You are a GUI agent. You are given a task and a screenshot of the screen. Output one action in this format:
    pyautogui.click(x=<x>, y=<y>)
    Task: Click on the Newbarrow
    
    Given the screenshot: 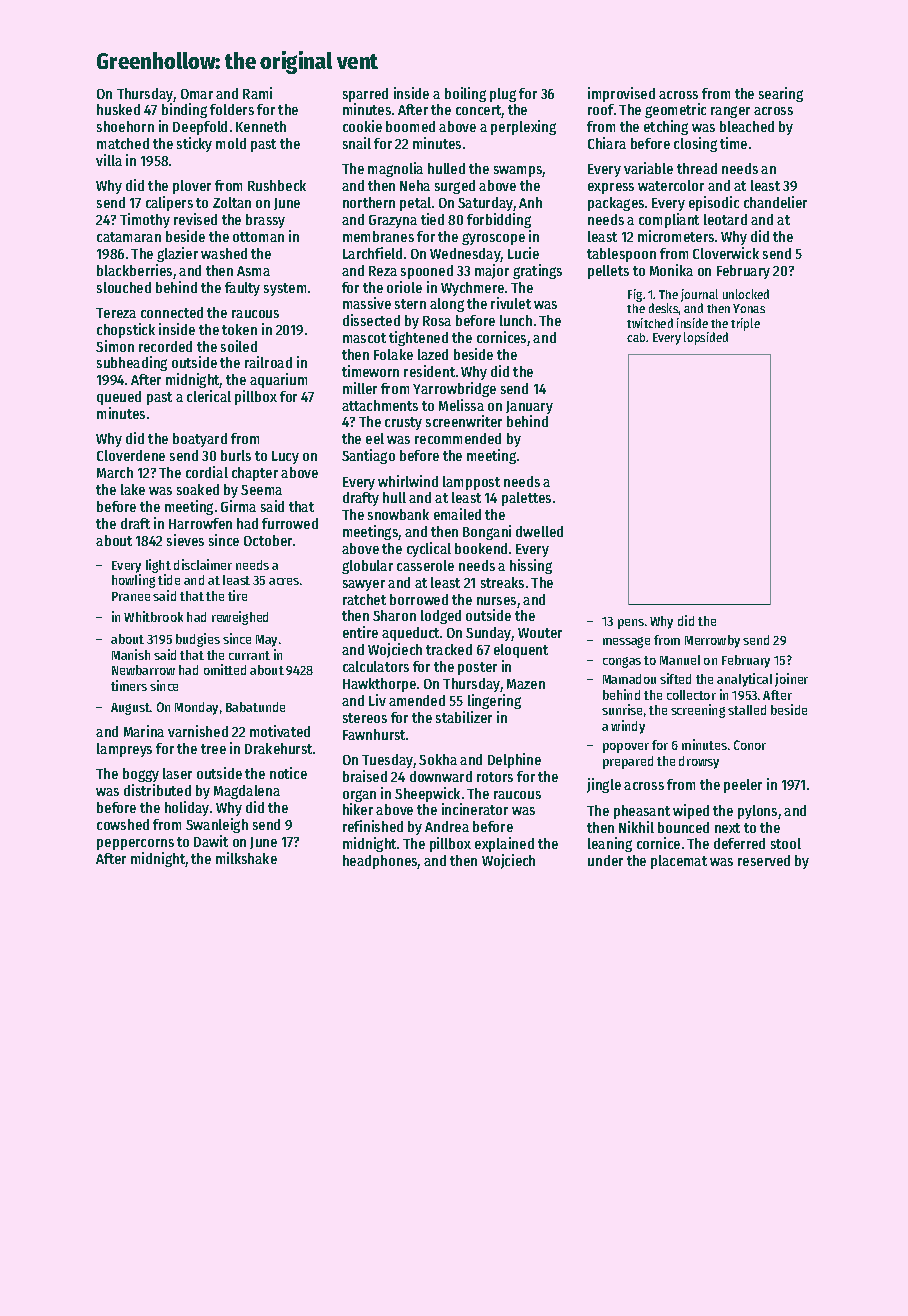 What is the action you would take?
    pyautogui.click(x=143, y=670)
